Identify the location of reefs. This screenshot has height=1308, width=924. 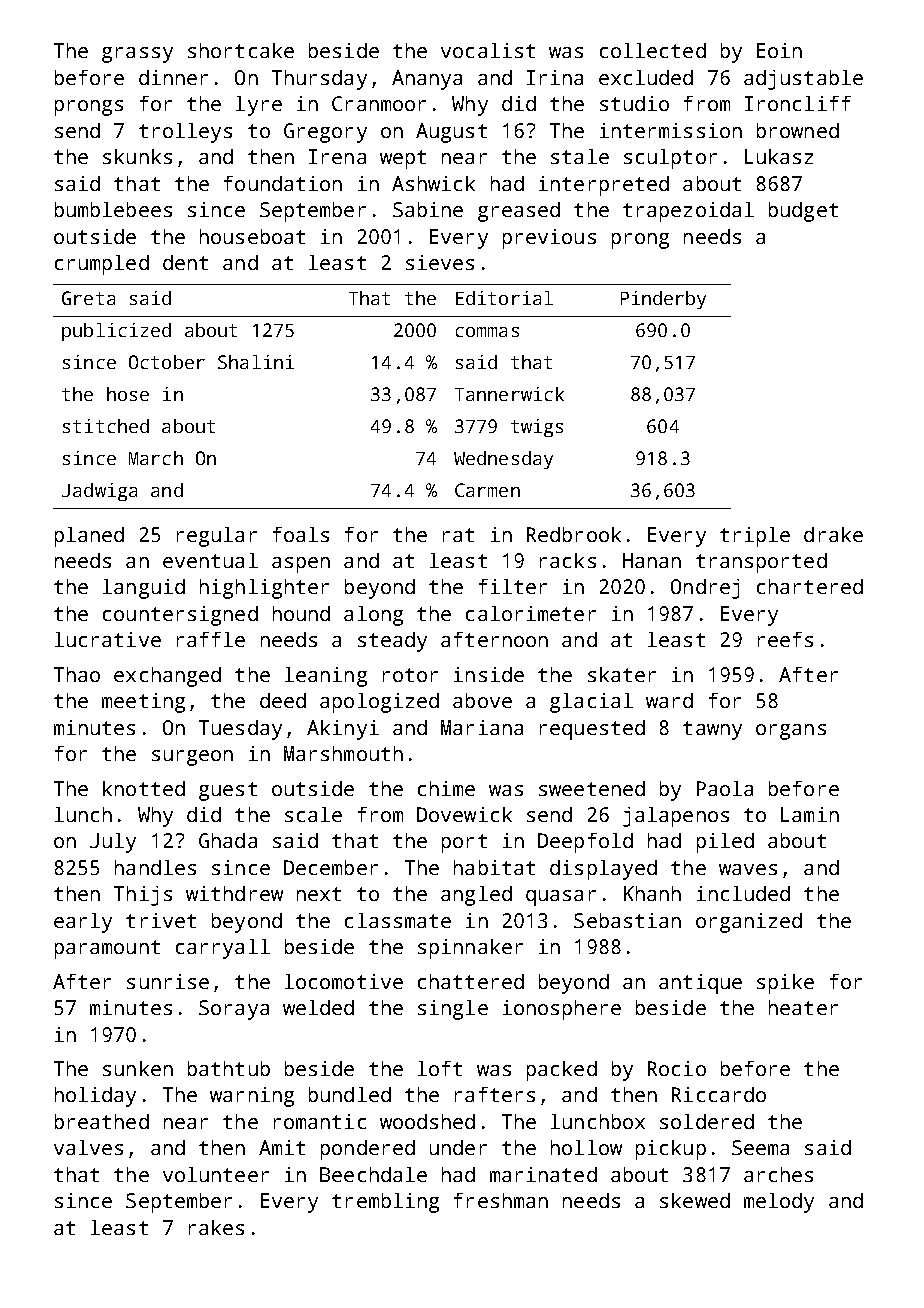
(785, 639).
